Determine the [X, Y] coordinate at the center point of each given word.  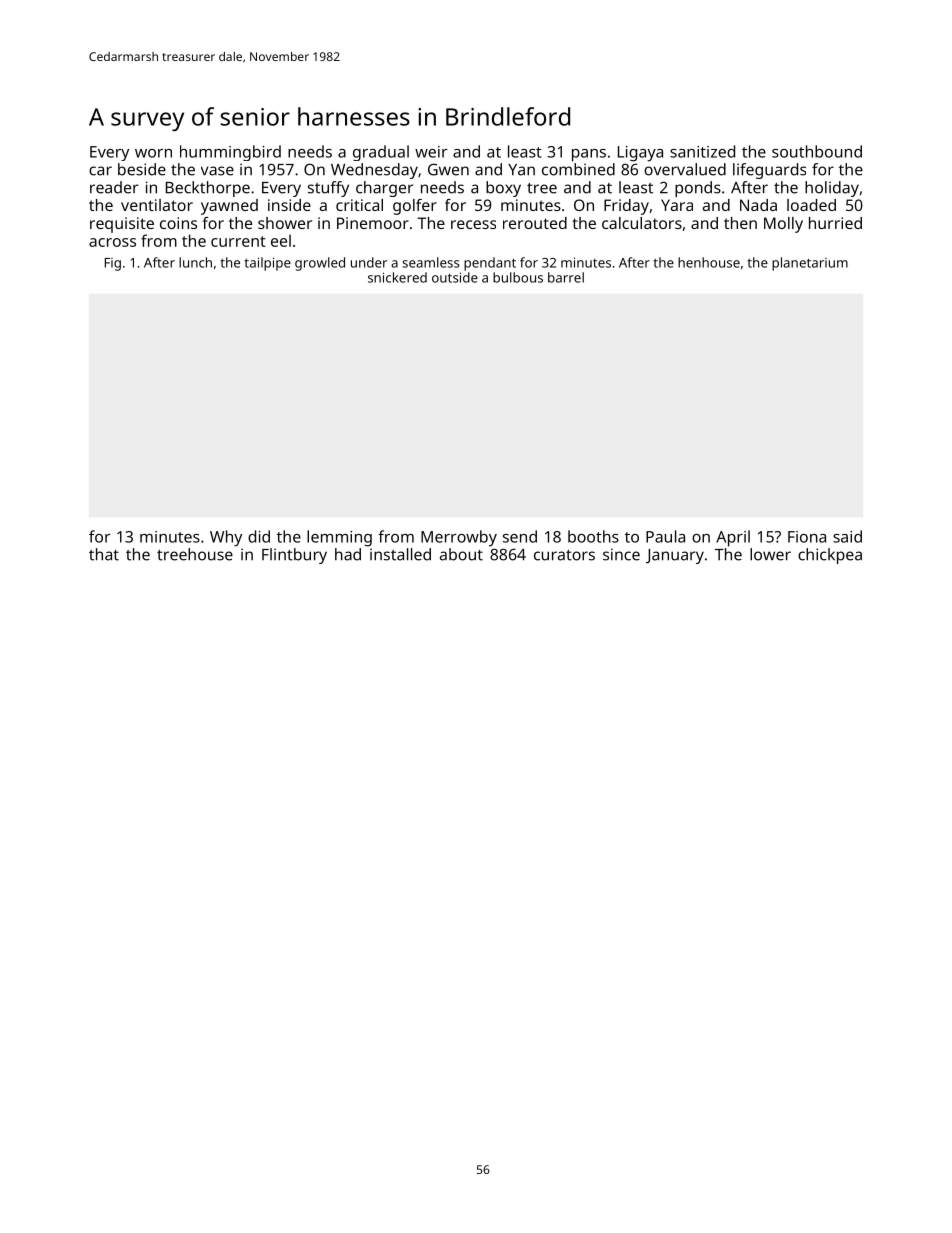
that [104, 554]
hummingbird [230, 153]
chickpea [830, 556]
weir [431, 152]
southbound [817, 151]
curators [564, 555]
